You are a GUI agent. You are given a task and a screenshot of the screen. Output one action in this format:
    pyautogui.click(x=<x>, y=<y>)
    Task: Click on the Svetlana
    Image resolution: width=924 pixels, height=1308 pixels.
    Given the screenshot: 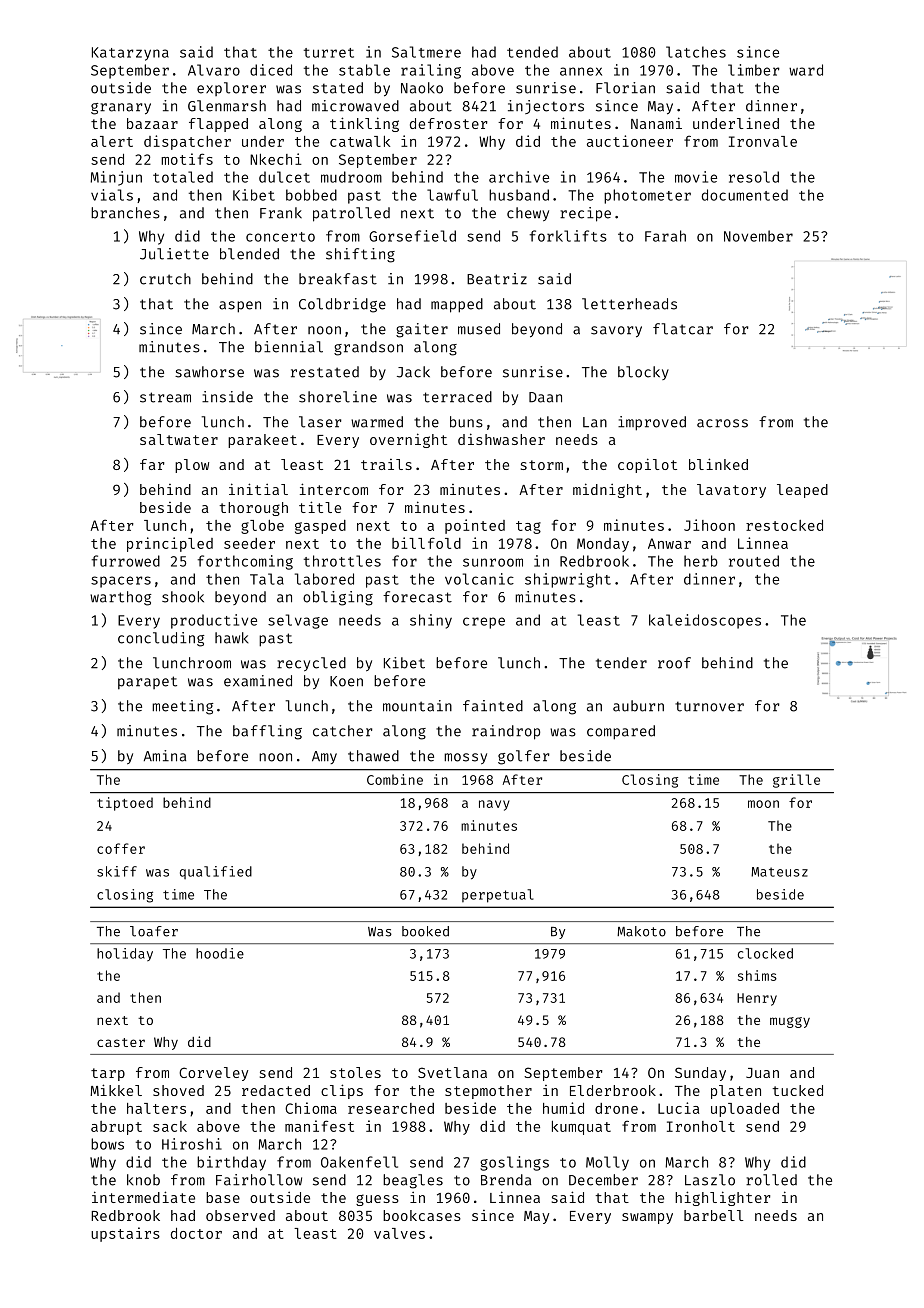 What is the action you would take?
    pyautogui.click(x=452, y=1072)
